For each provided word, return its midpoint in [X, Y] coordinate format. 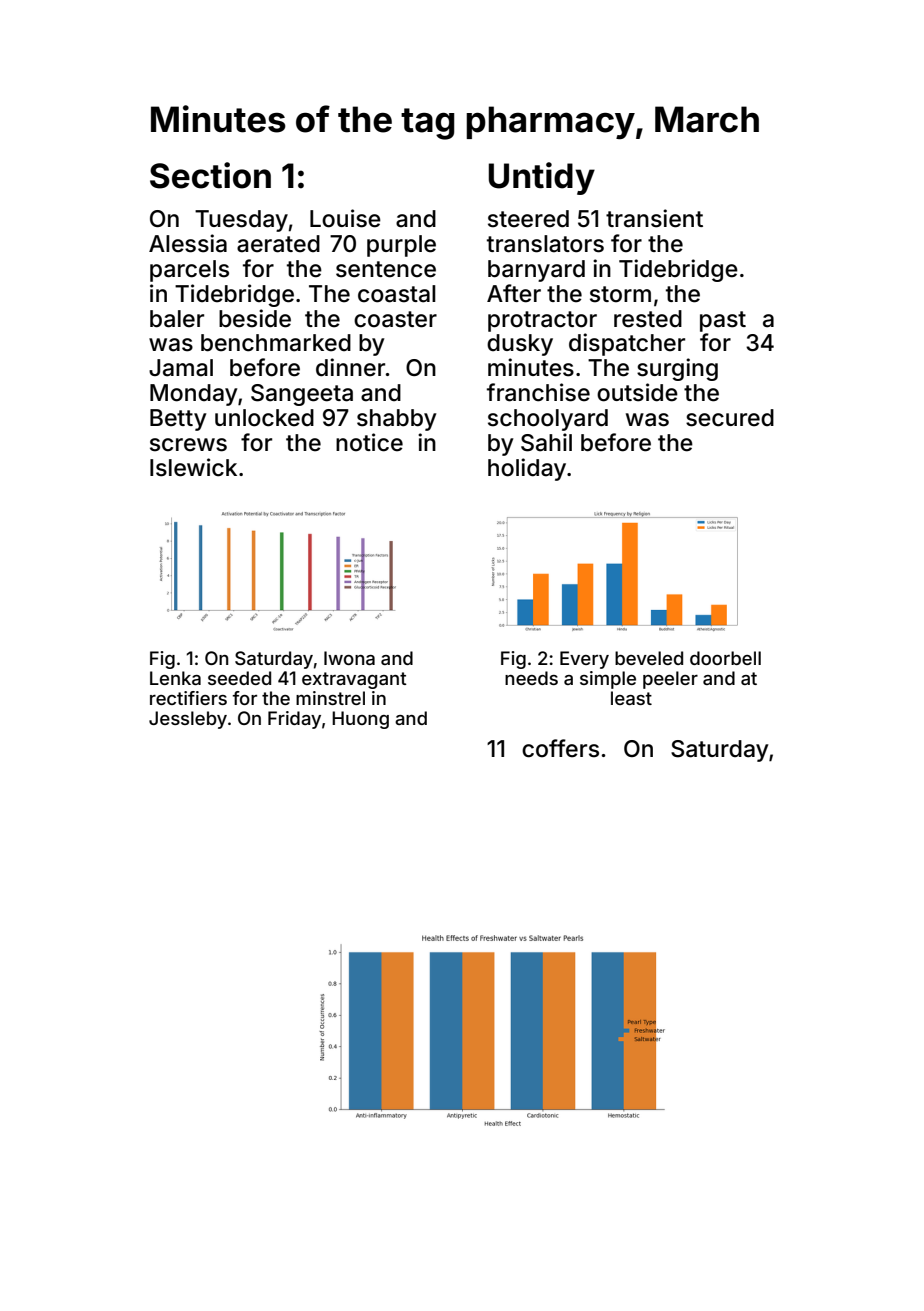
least [631, 698]
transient [654, 218]
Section [210, 175]
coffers [560, 748]
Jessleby [188, 720]
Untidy [542, 178]
